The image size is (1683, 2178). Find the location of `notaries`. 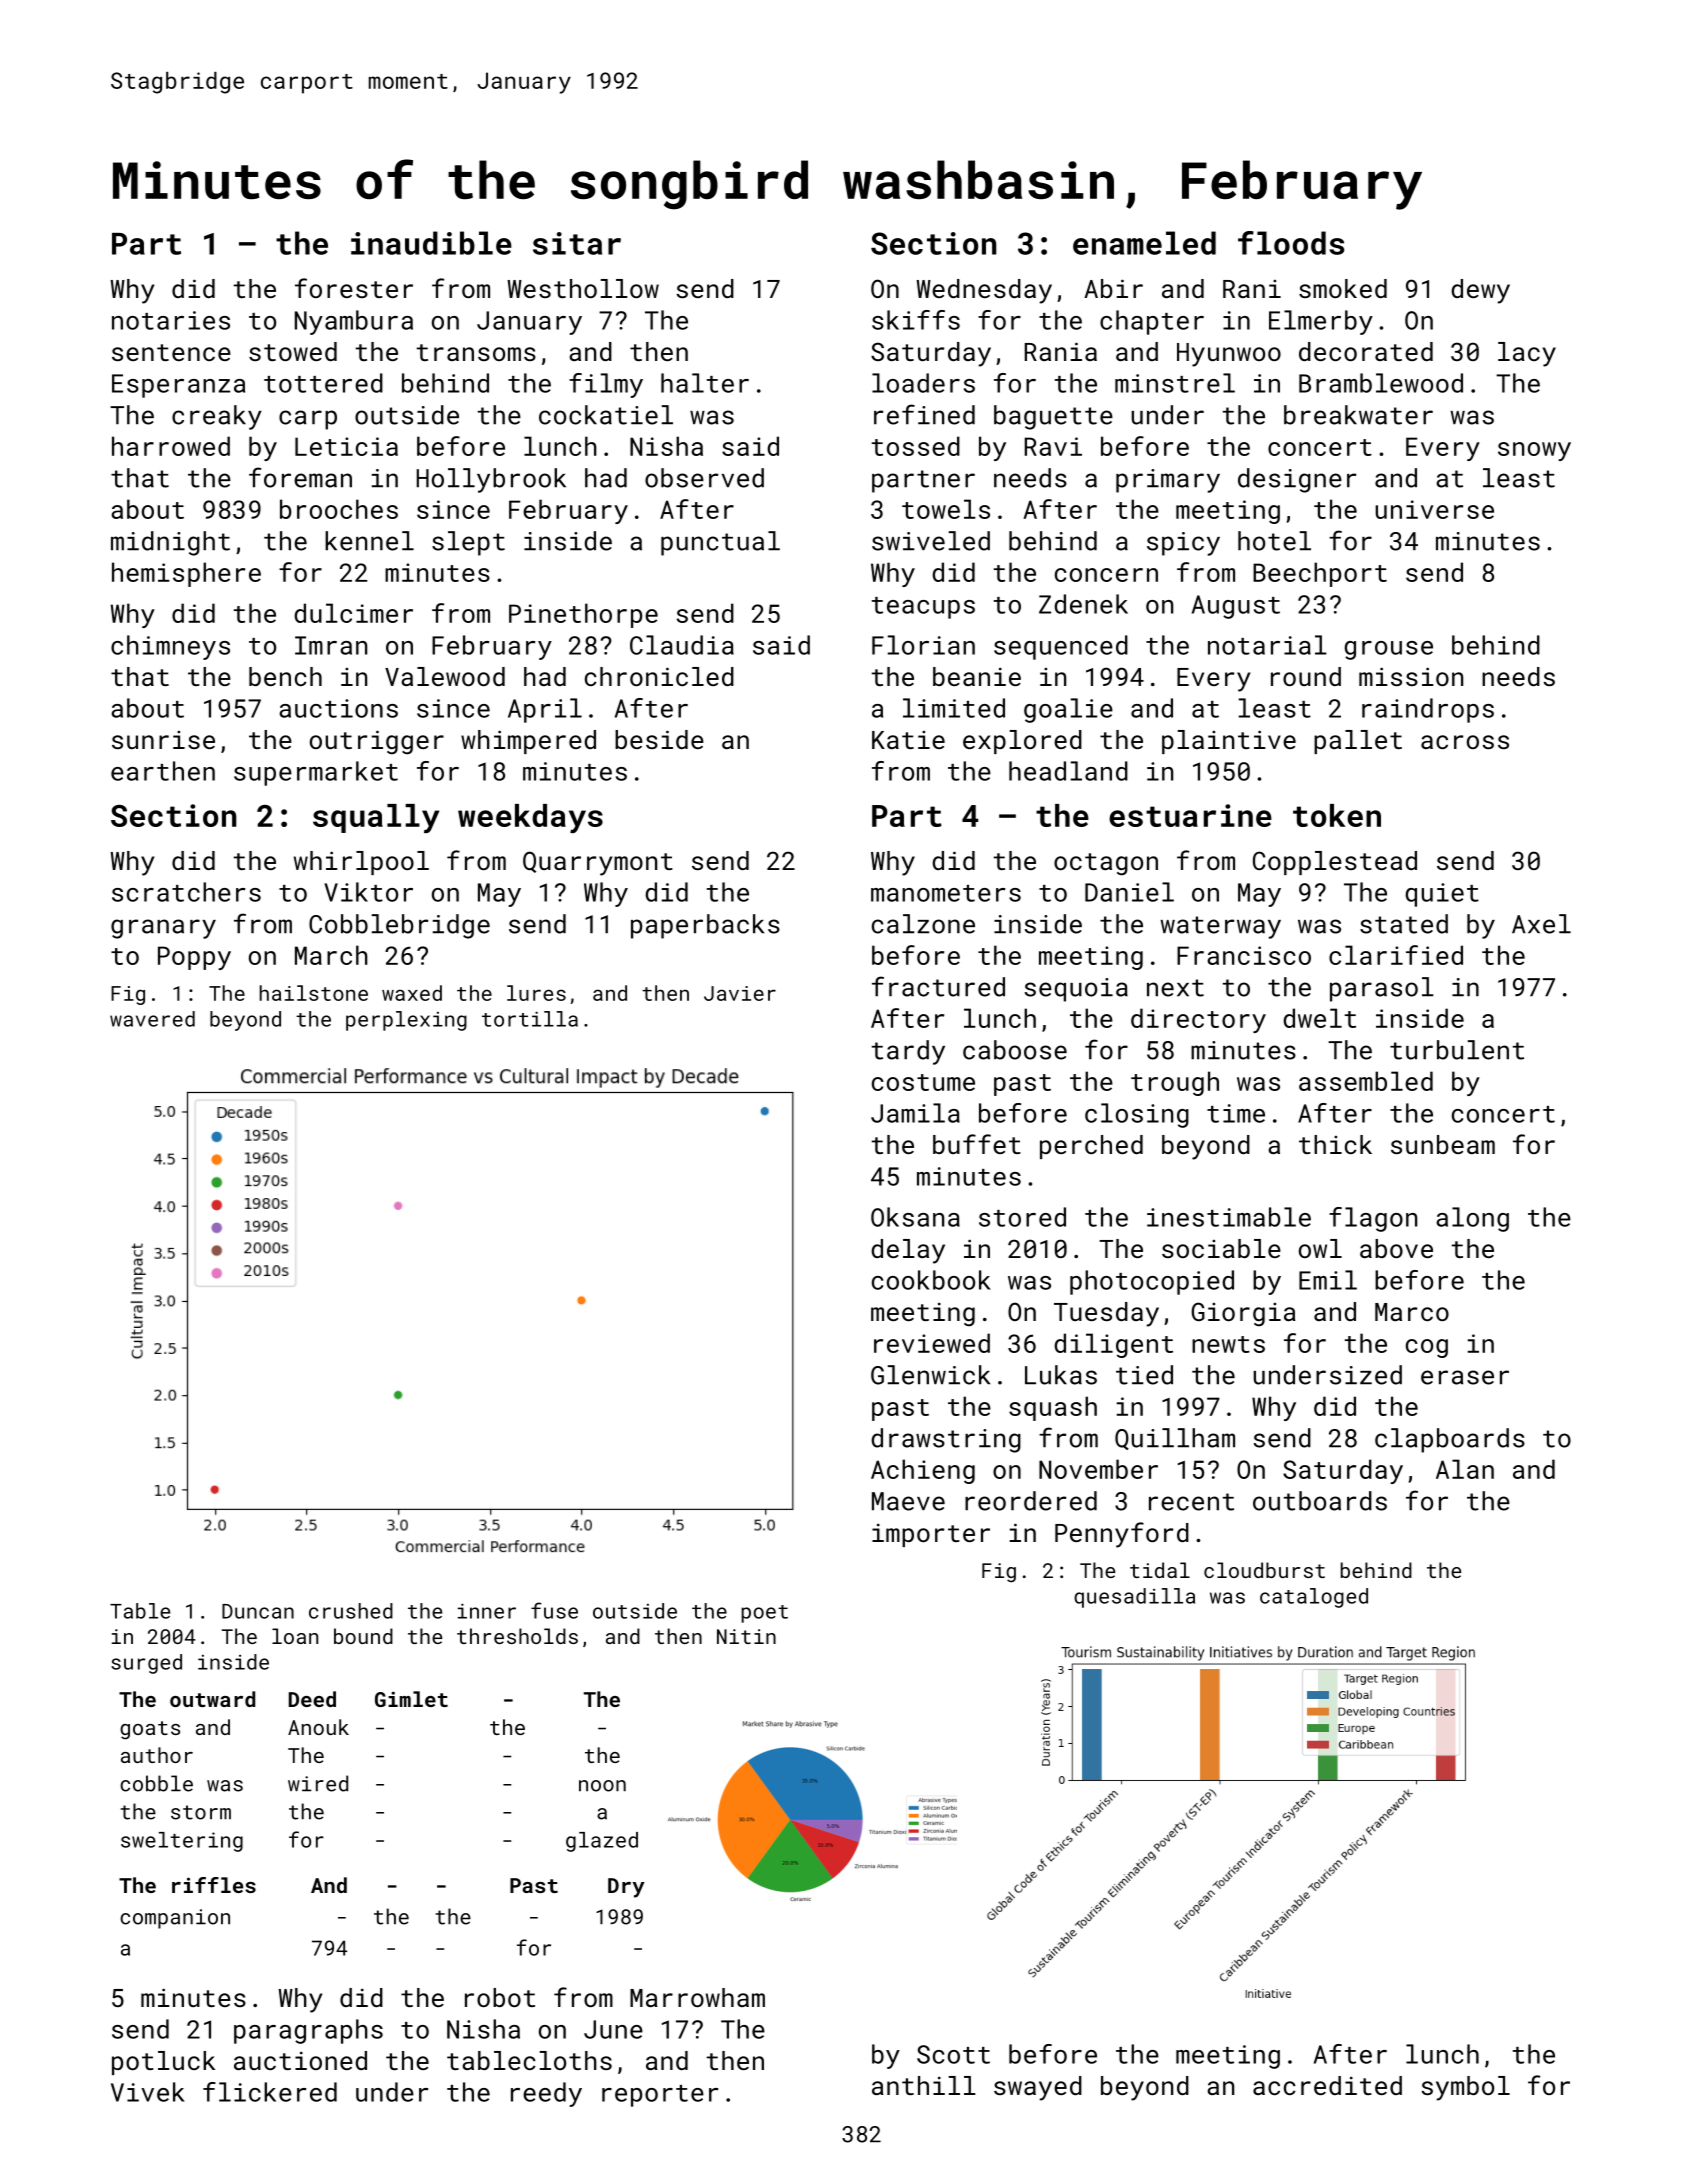

notaries is located at coordinates (171, 320).
